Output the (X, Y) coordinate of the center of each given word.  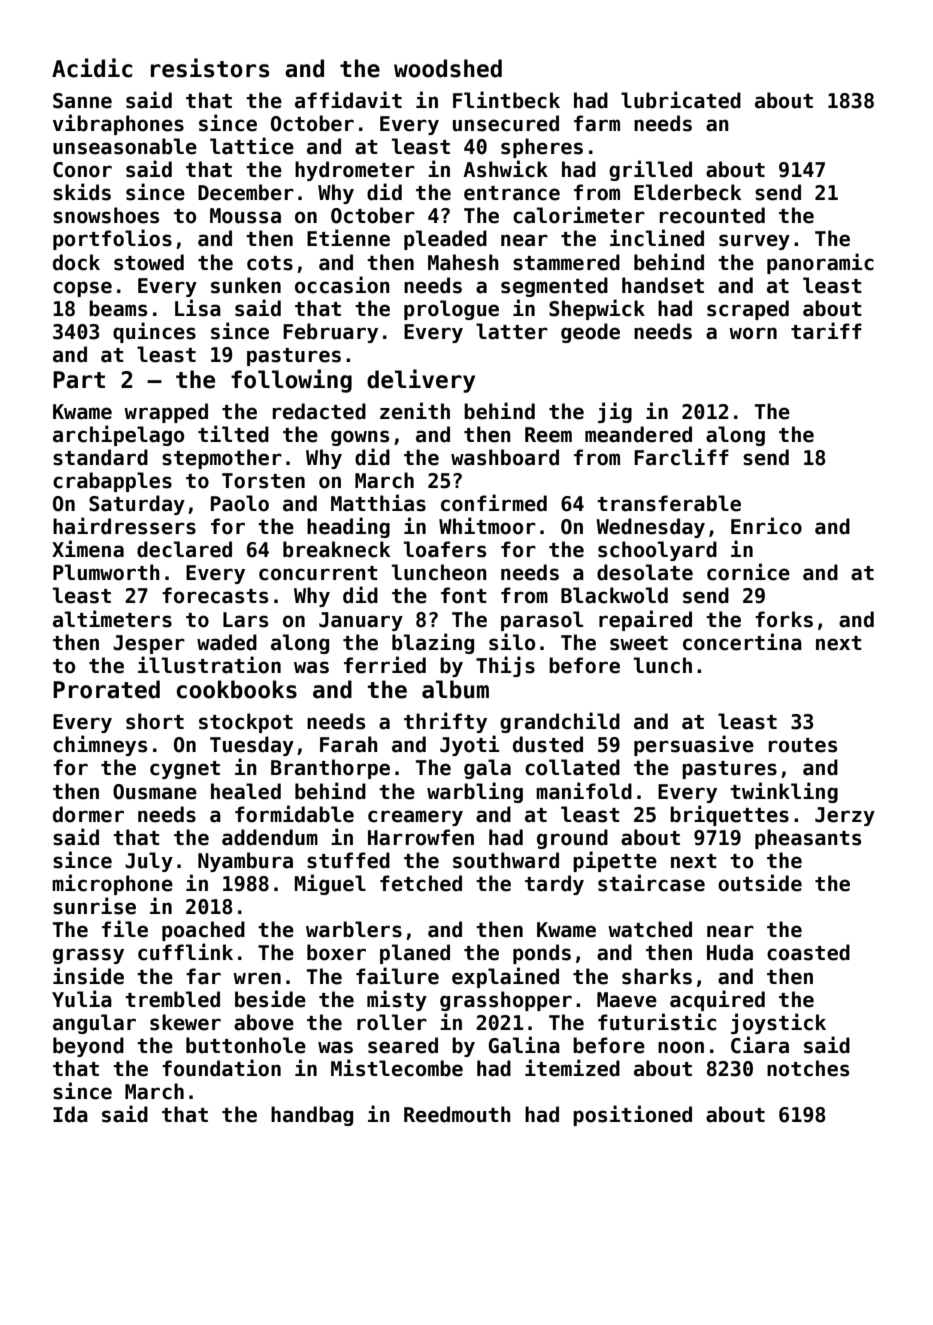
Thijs (505, 666)
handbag (312, 1116)
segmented (554, 287)
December (246, 192)
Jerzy (845, 816)
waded (227, 642)
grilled (650, 170)
